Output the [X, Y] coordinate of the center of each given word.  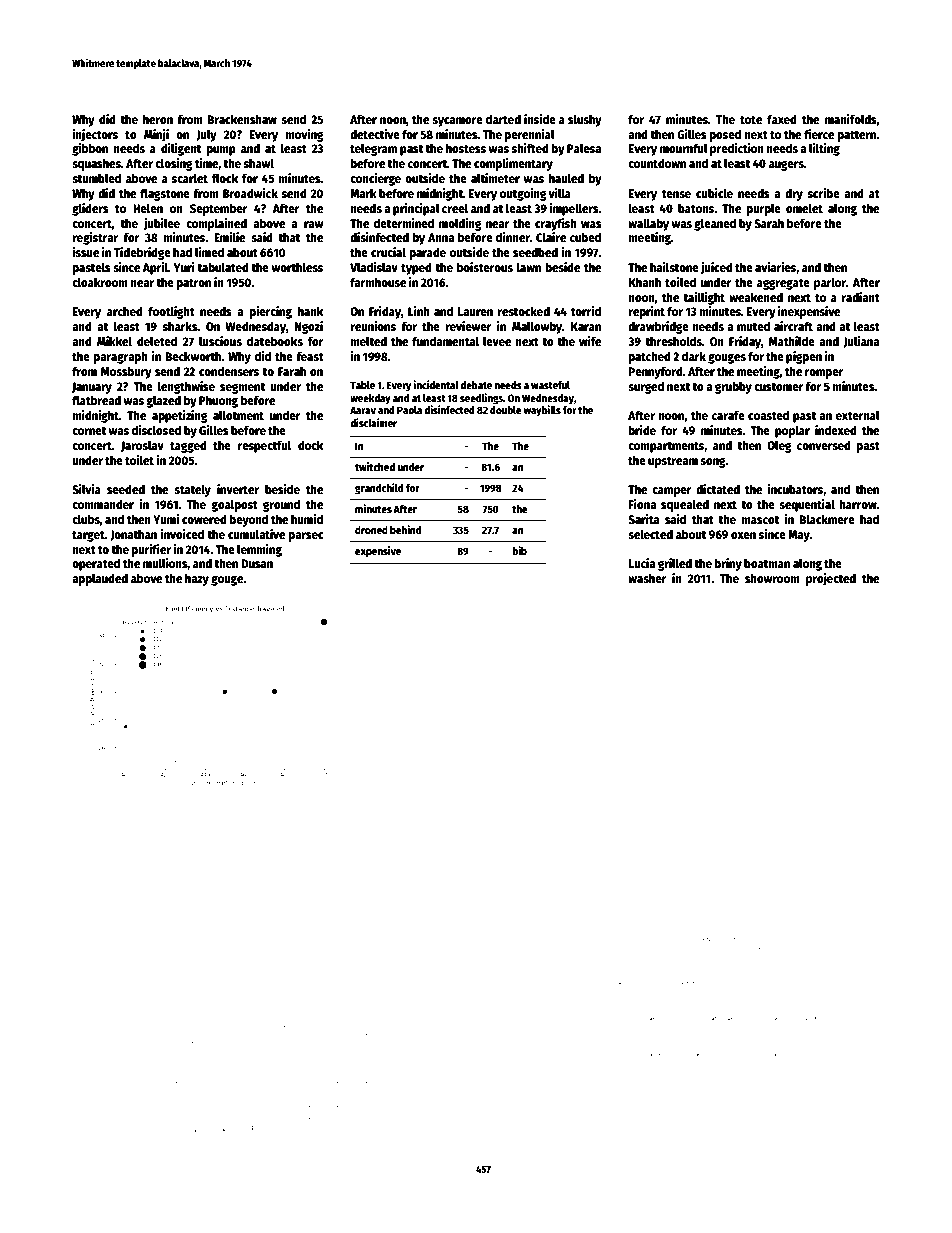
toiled [680, 282]
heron [158, 119]
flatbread [96, 400]
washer [647, 578]
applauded [100, 579]
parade [428, 253]
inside [540, 119]
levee [497, 341]
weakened [756, 297]
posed [725, 135]
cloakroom [100, 282]
